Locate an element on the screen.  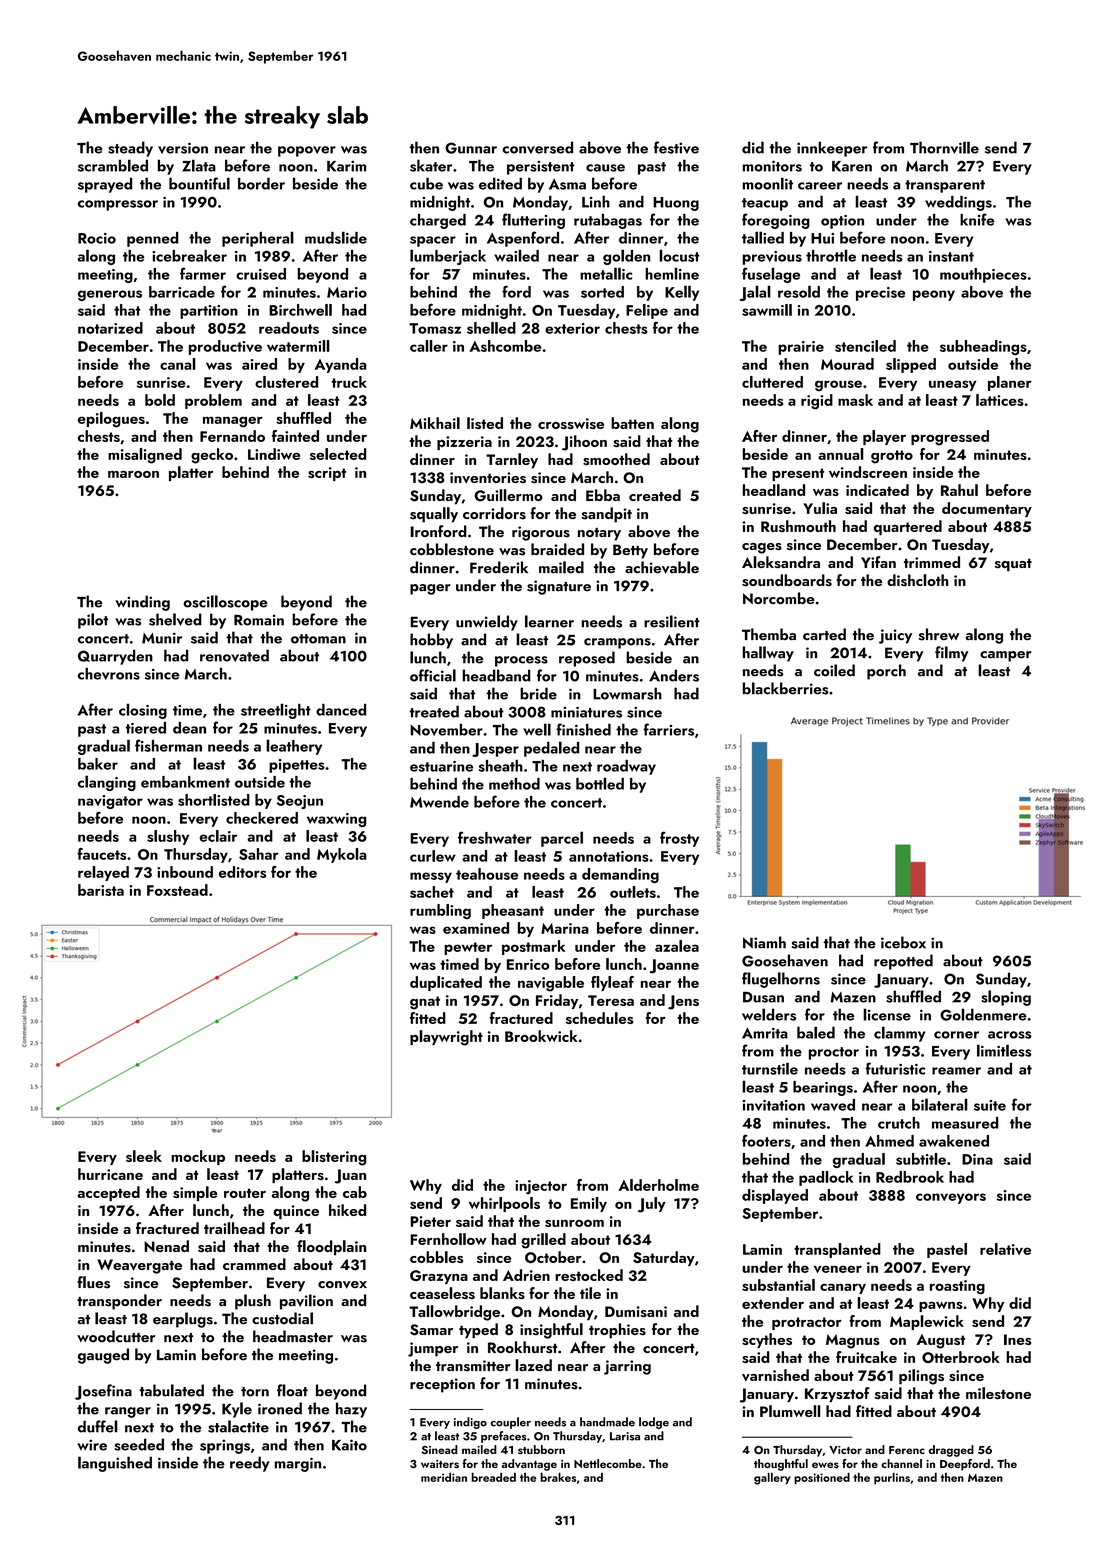
innkeeper is located at coordinates (832, 149).
